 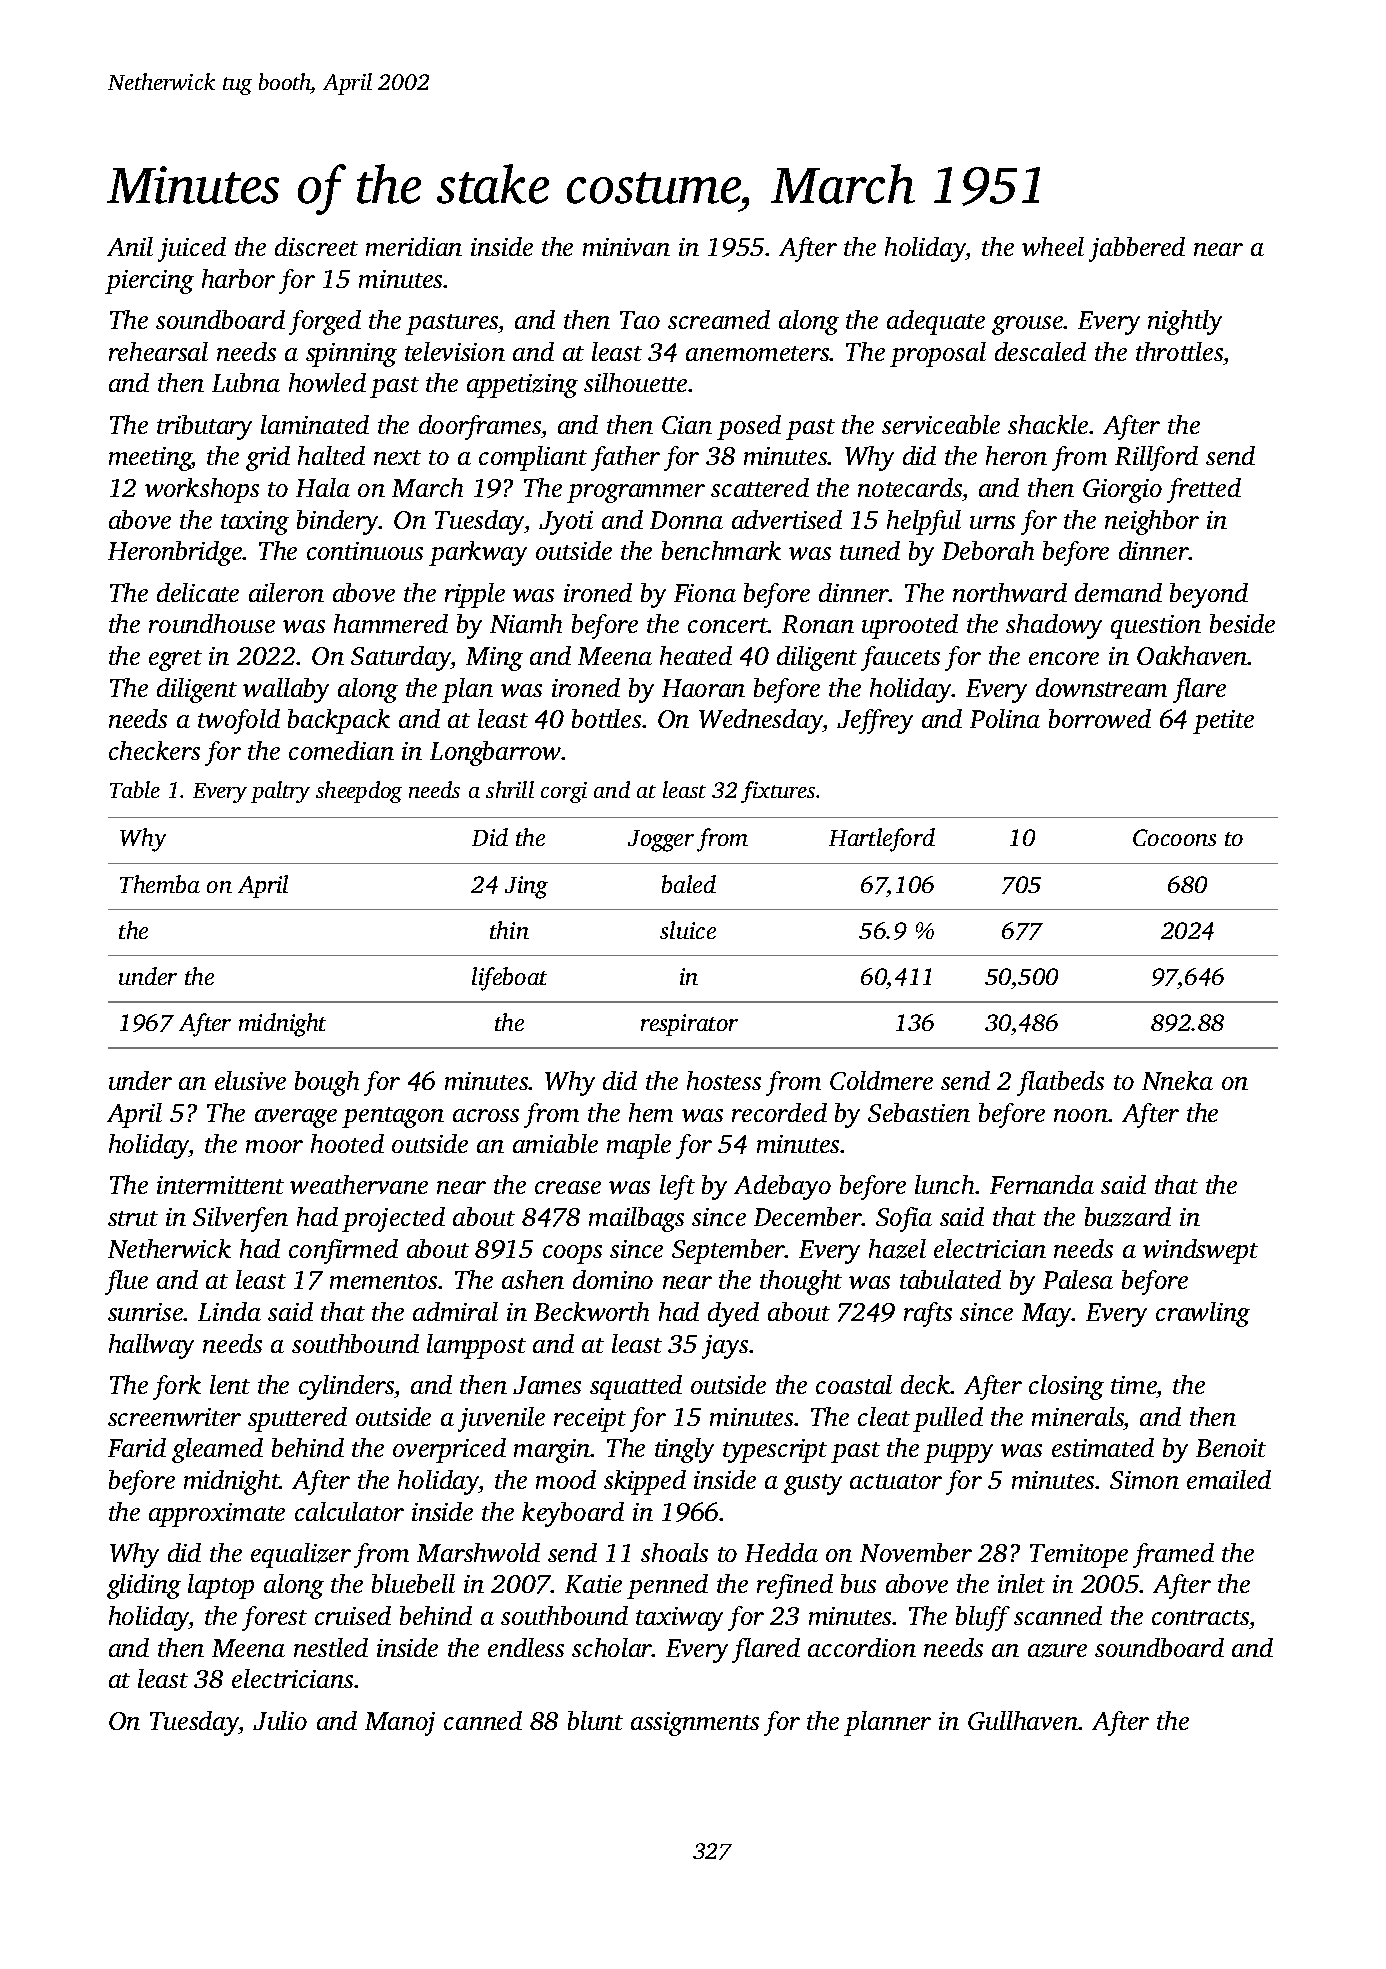 I want to click on mood, so click(x=566, y=1479).
